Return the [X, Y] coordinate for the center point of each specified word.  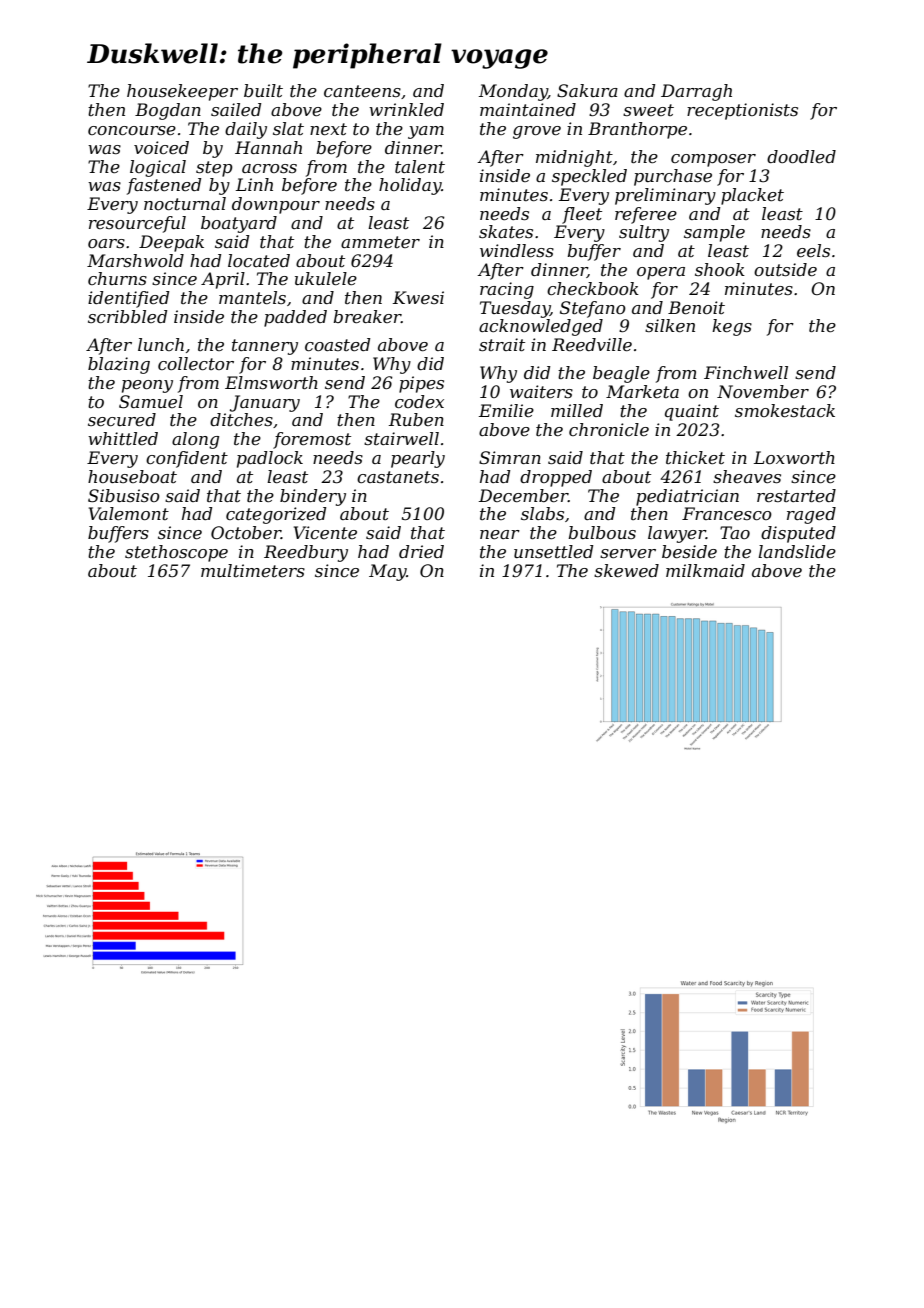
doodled [801, 156]
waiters [541, 391]
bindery [313, 497]
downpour [276, 205]
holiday [410, 186]
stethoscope [176, 553]
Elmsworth [271, 382]
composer [713, 160]
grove [537, 132]
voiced [161, 147]
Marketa [642, 391]
